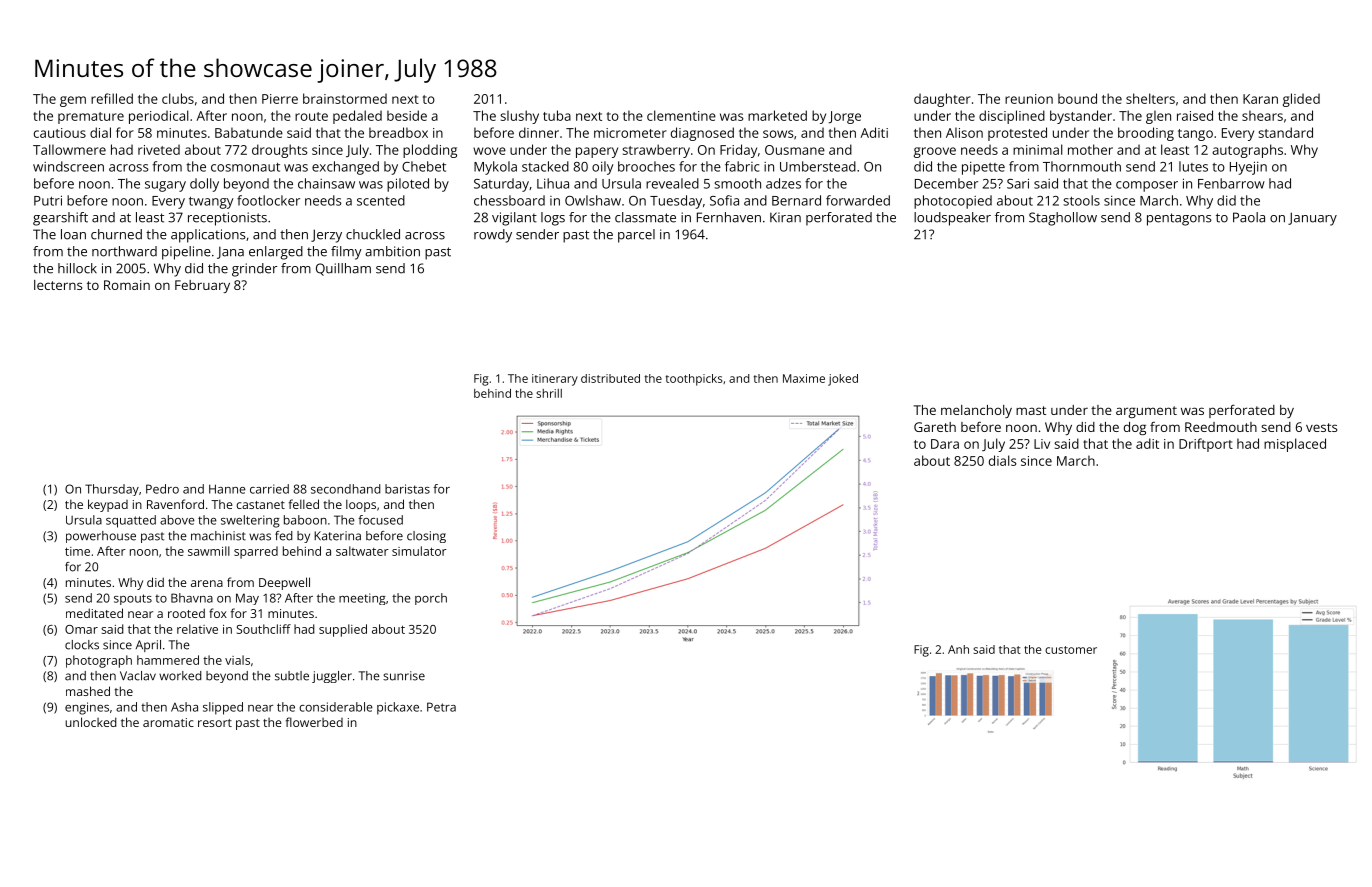 The height and width of the page is (887, 1372). I want to click on engines, so click(87, 708).
